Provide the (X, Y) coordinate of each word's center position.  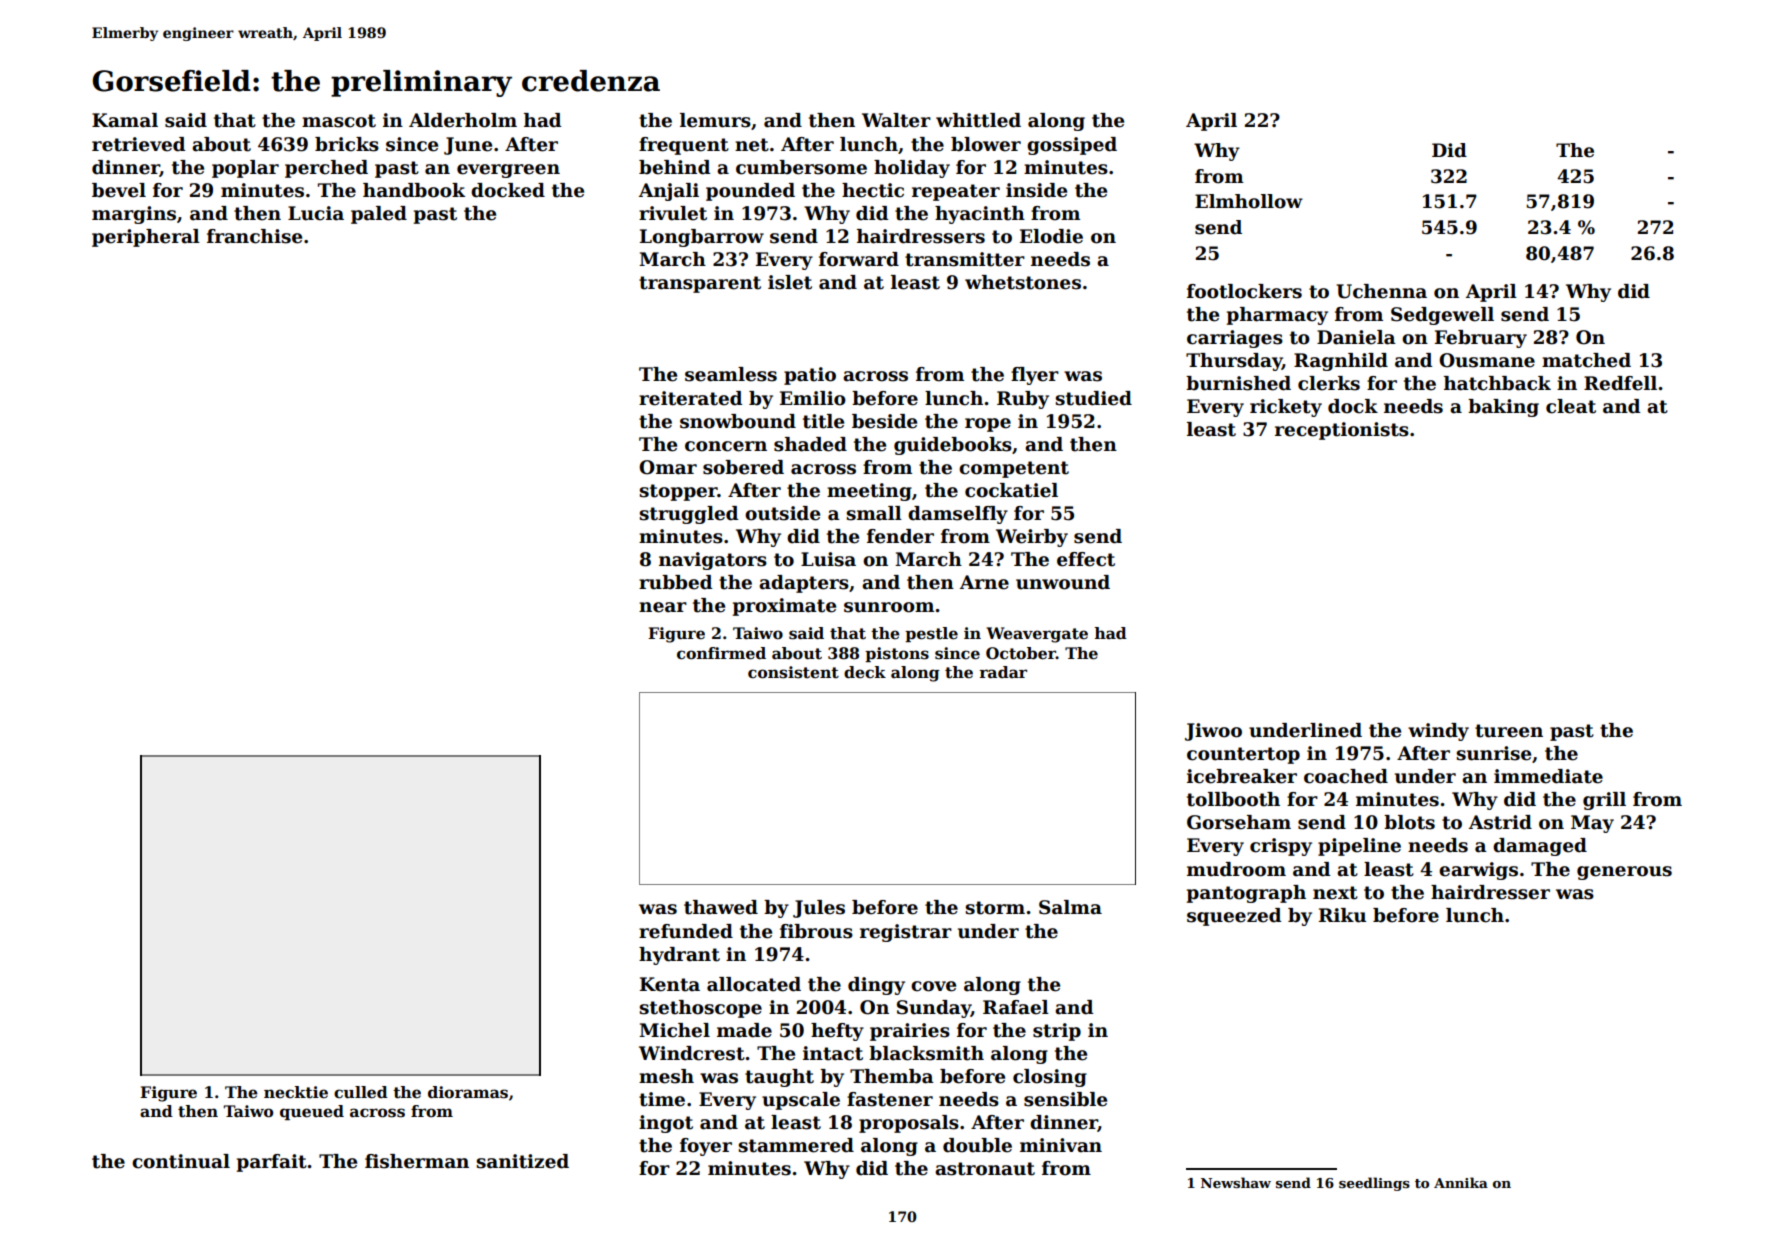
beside (884, 421)
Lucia (316, 213)
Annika (1461, 1182)
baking (1503, 408)
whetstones (1023, 282)
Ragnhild (1341, 362)
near (663, 607)
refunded (686, 931)
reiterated (690, 398)
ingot (666, 1124)
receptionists (1342, 431)
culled (361, 1092)
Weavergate (1037, 635)
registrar (906, 933)
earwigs (1478, 871)
